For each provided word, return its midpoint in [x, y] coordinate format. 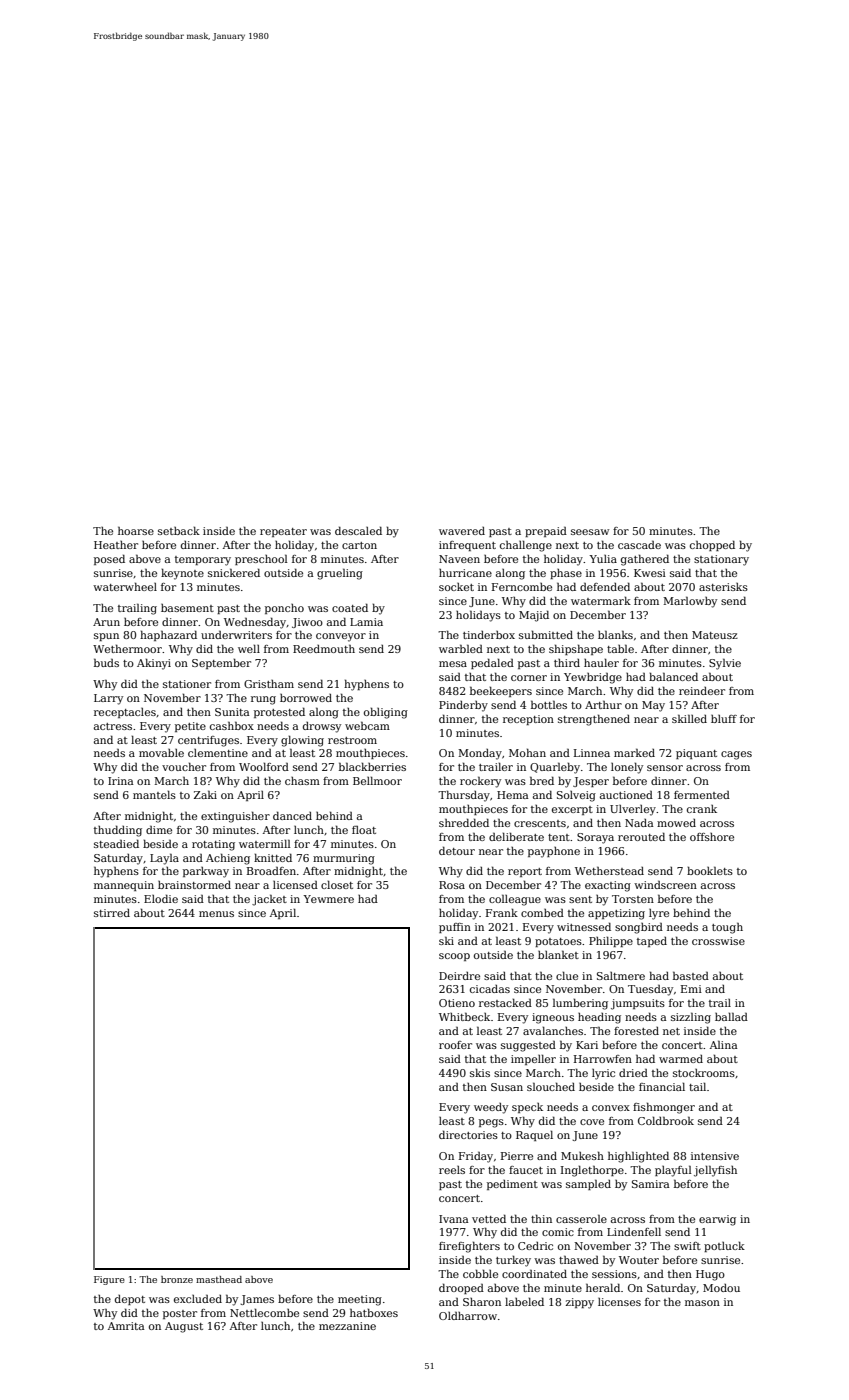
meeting [360, 1300]
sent [580, 899]
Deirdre [459, 976]
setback [179, 530]
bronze [177, 1279]
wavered [462, 531]
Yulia [603, 559]
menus [216, 914]
